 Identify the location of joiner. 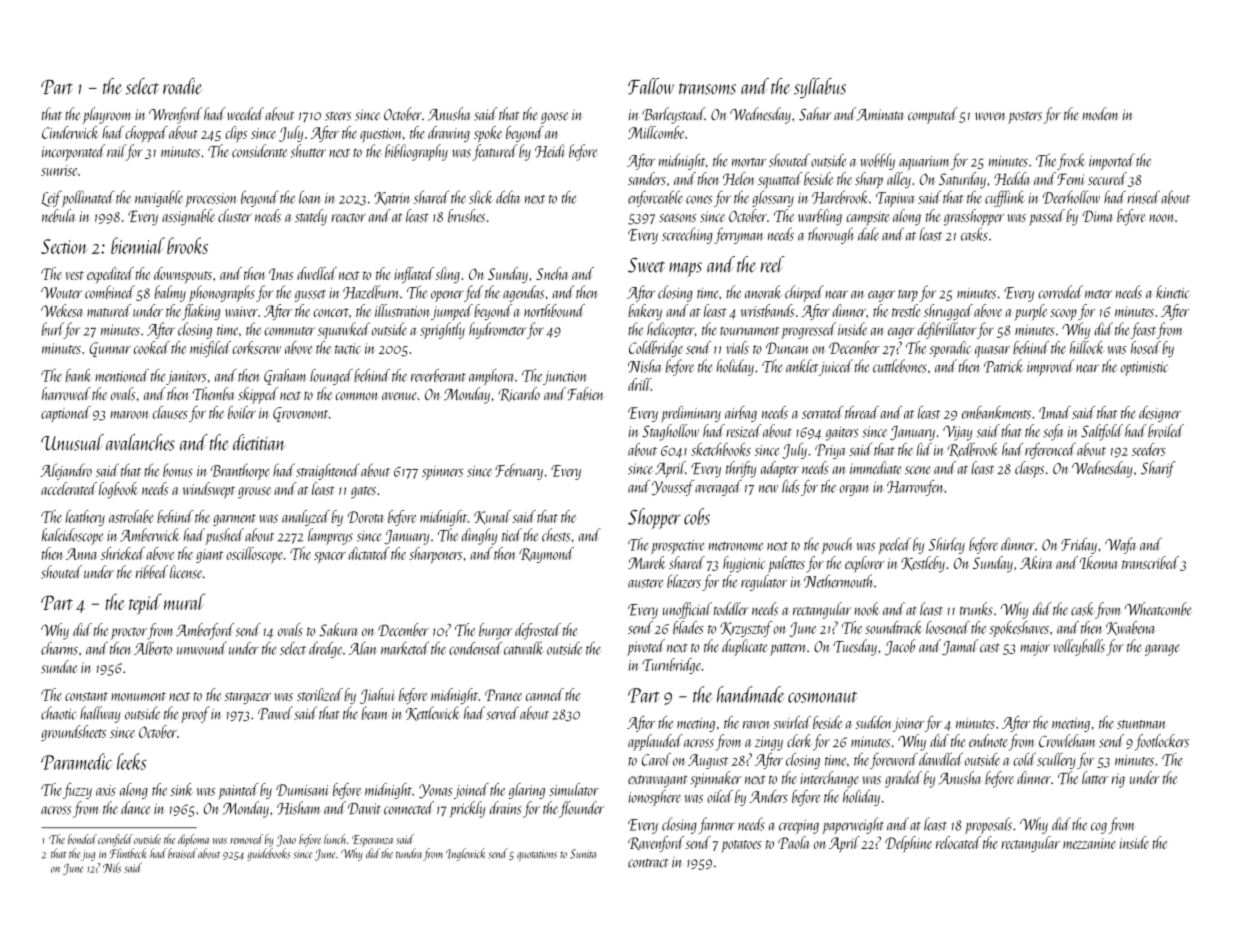
(908, 725).
